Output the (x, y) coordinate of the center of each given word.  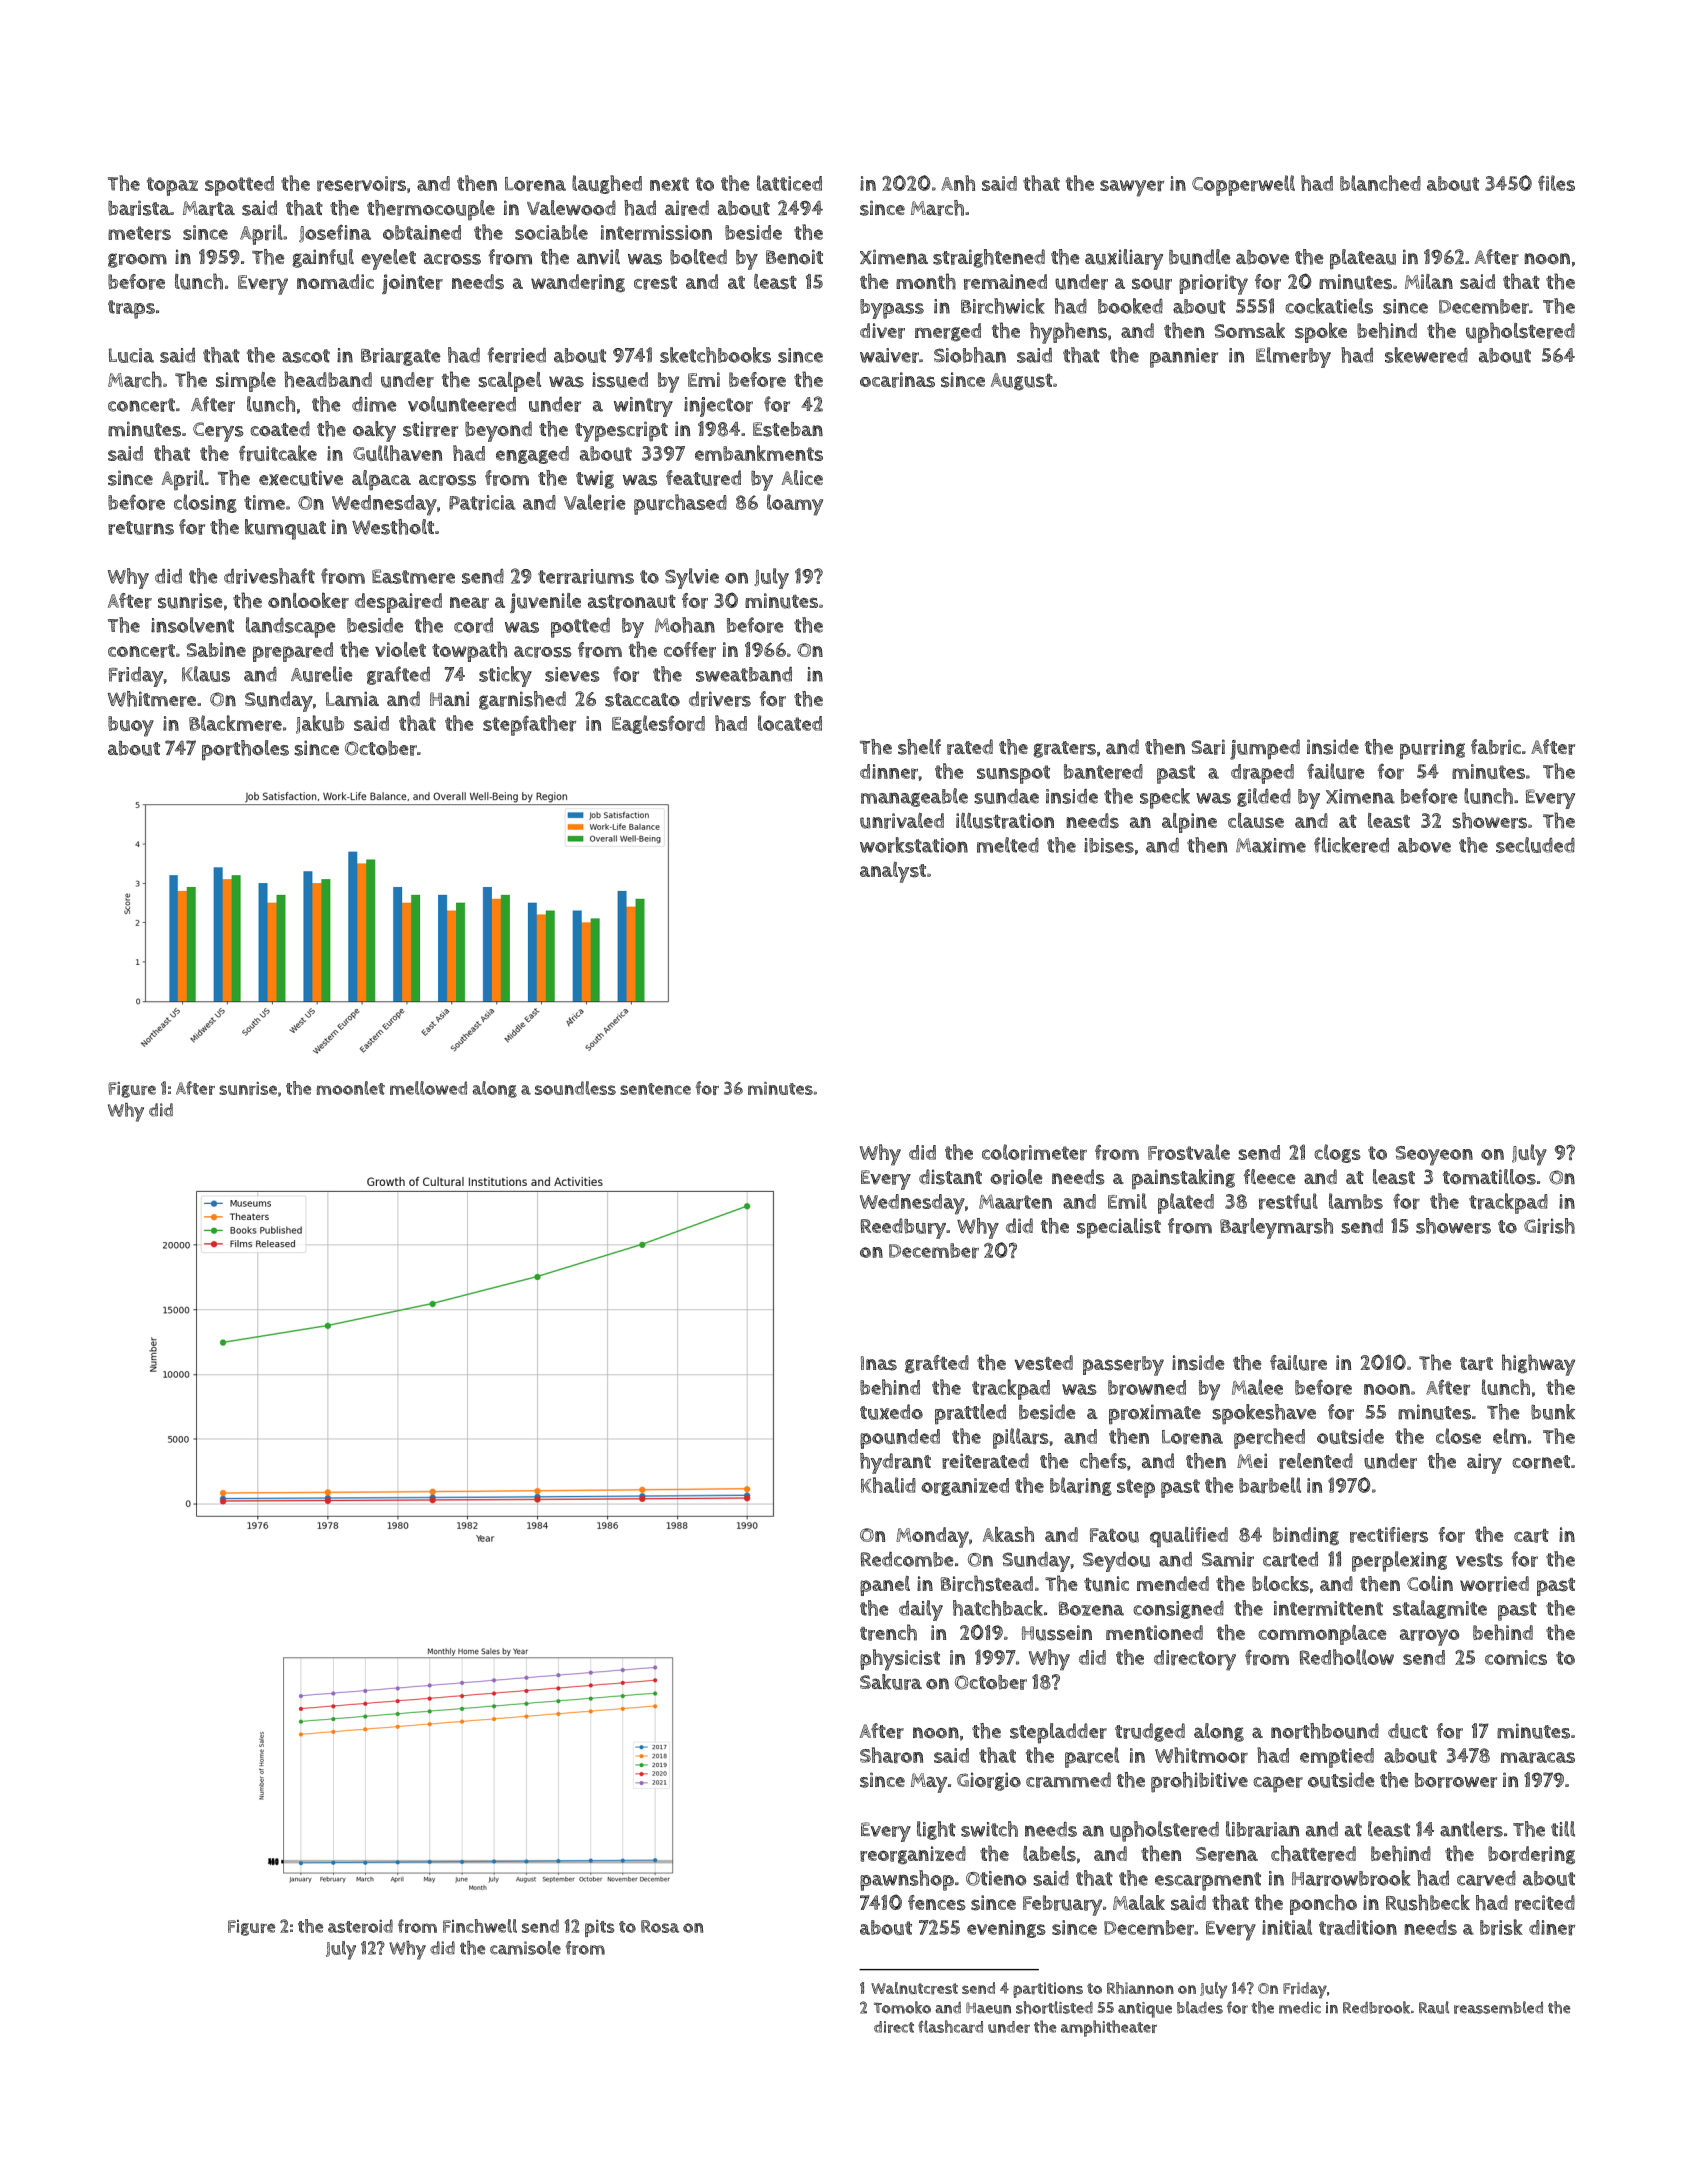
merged (948, 332)
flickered (1351, 845)
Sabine (216, 649)
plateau (1363, 259)
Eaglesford (658, 724)
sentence (655, 1089)
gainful (323, 258)
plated (1186, 1203)
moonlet (351, 1088)
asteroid (360, 1926)
